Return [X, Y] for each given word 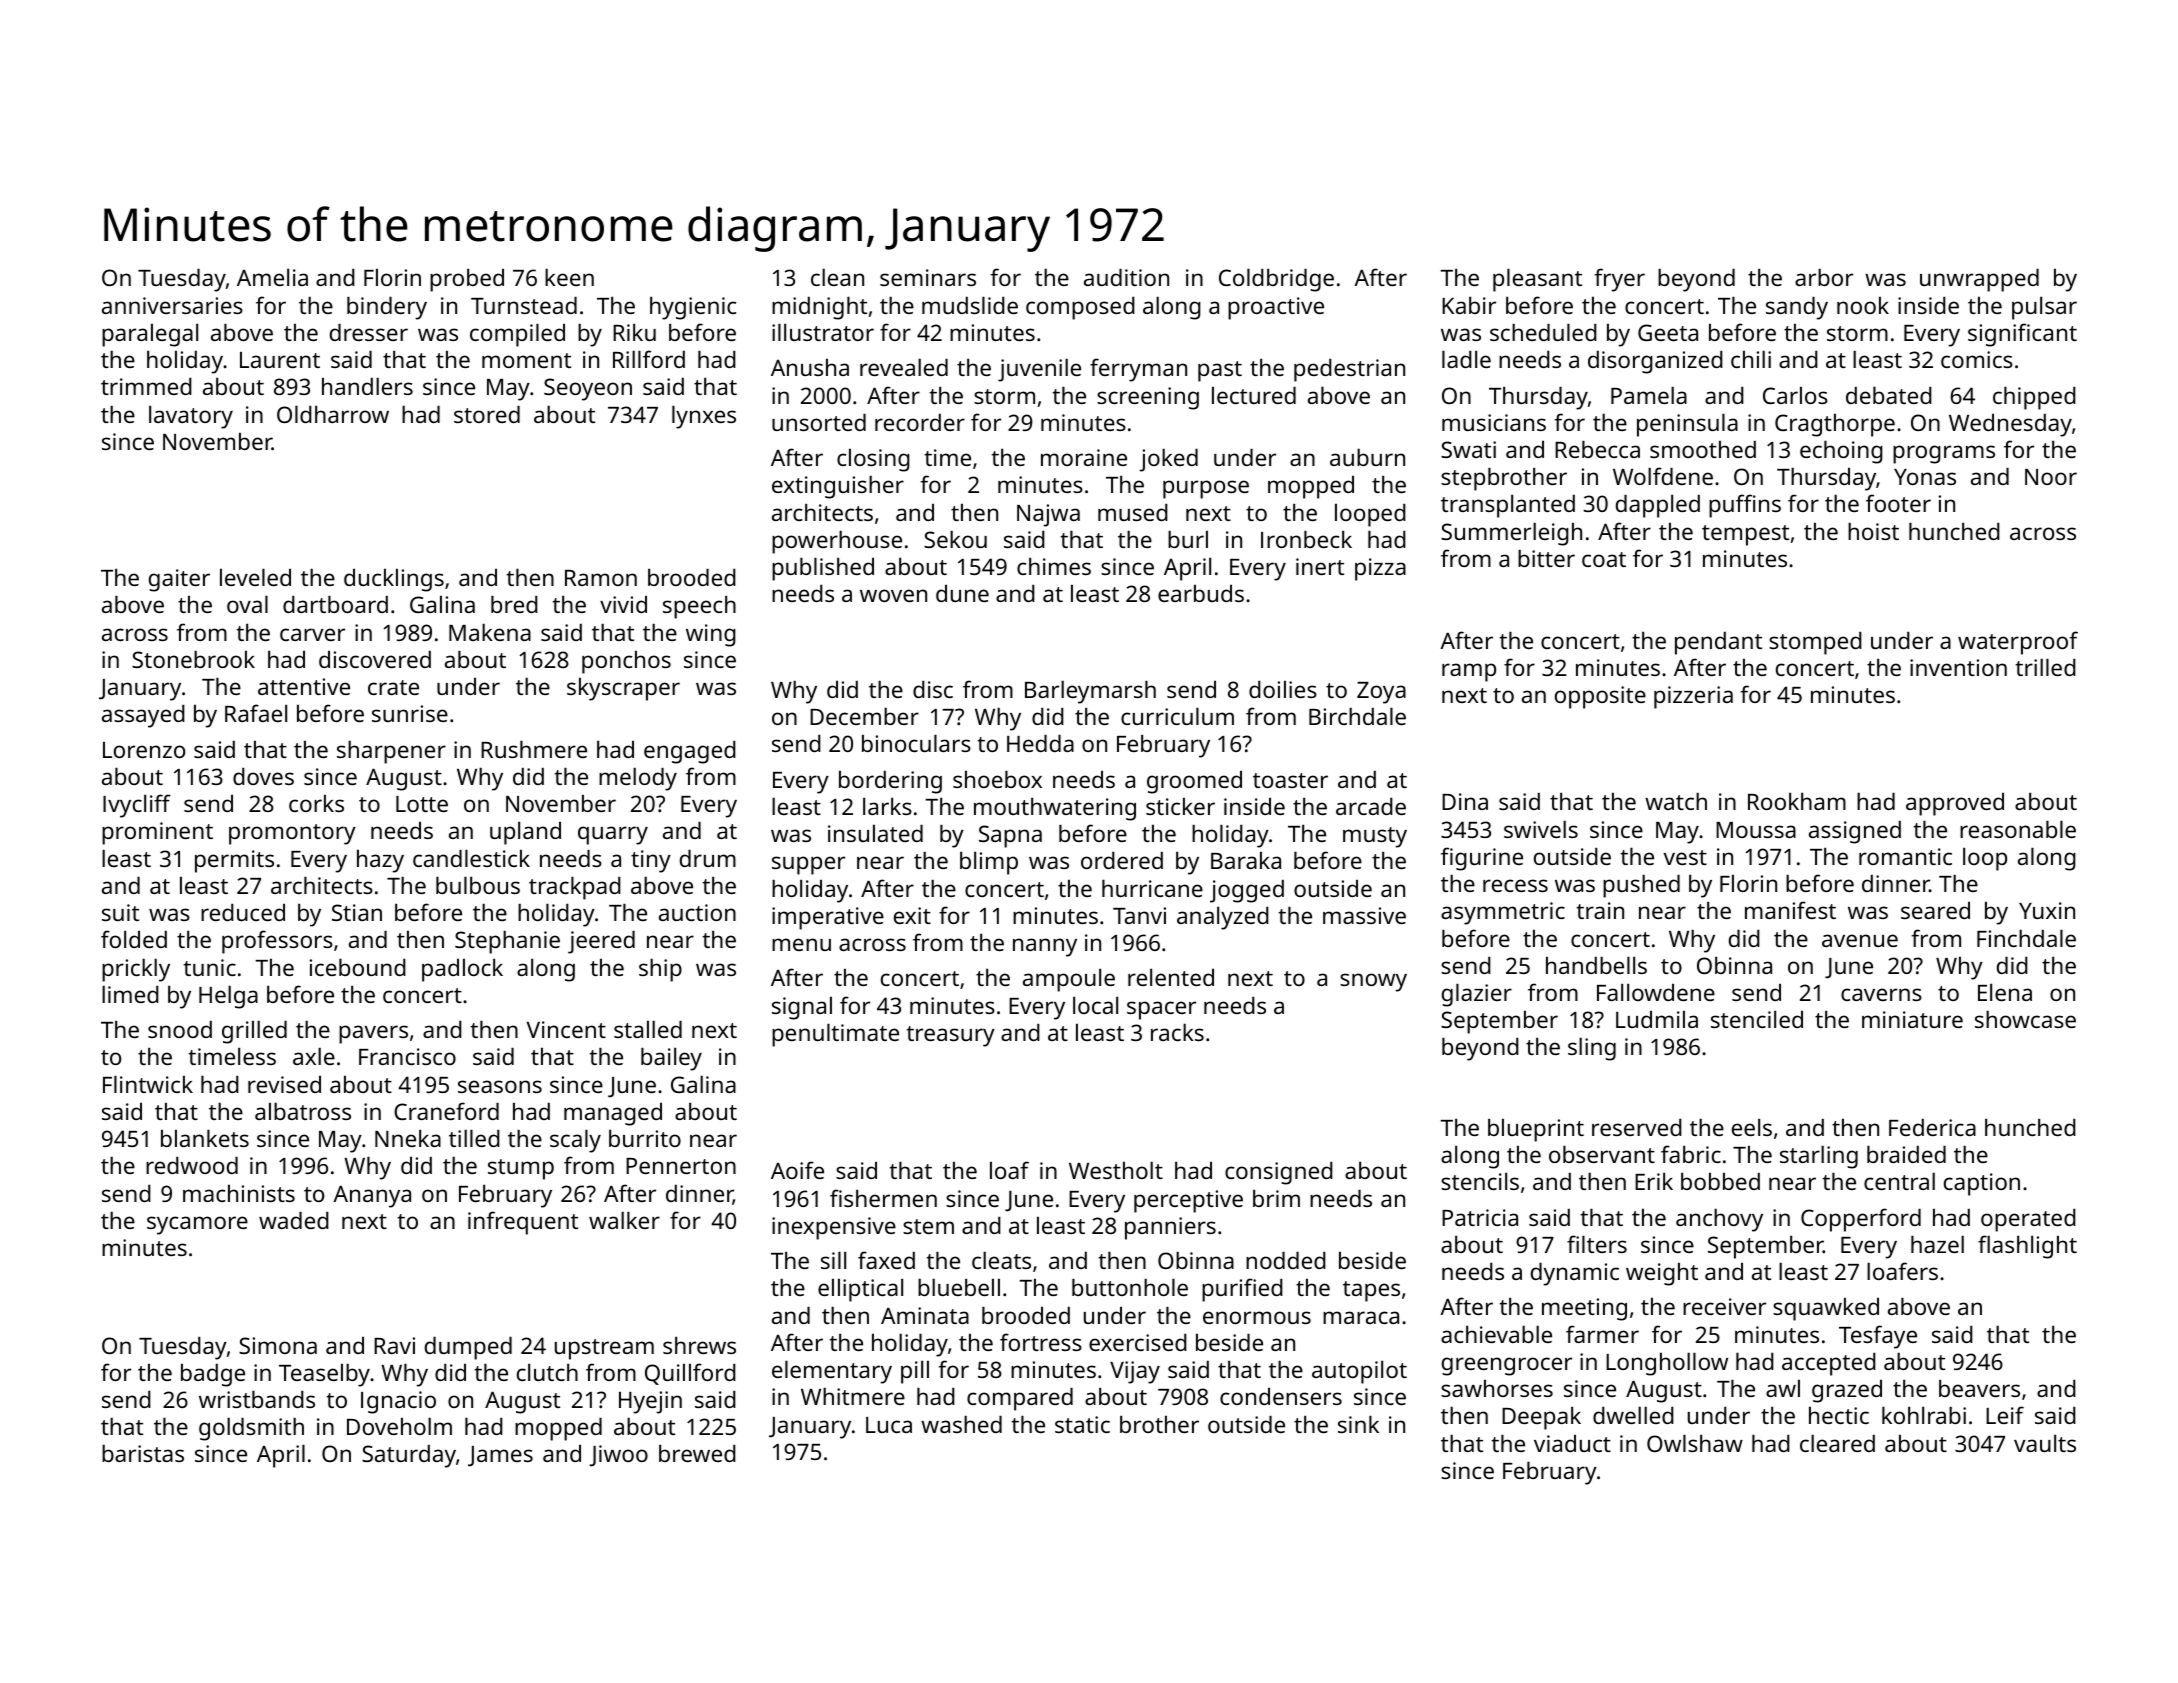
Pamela [1649, 395]
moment [526, 360]
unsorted [819, 422]
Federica [1932, 1127]
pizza [1380, 569]
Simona [278, 1345]
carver [312, 634]
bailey [671, 1059]
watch [1676, 801]
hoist [1873, 531]
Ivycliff [137, 806]
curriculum [1177, 716]
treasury [951, 1036]
